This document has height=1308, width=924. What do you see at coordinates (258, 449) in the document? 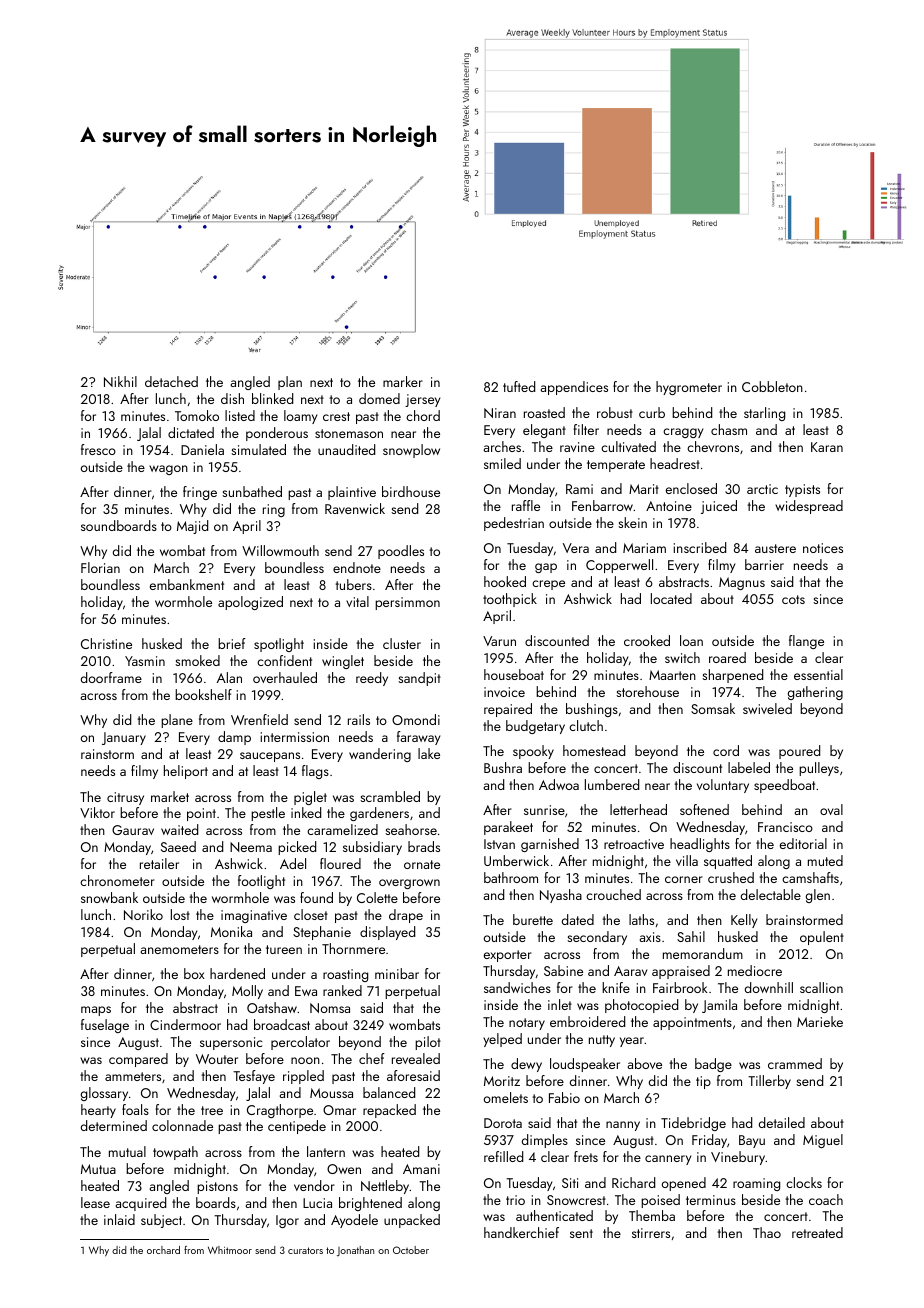
I see `simulated` at bounding box center [258, 449].
